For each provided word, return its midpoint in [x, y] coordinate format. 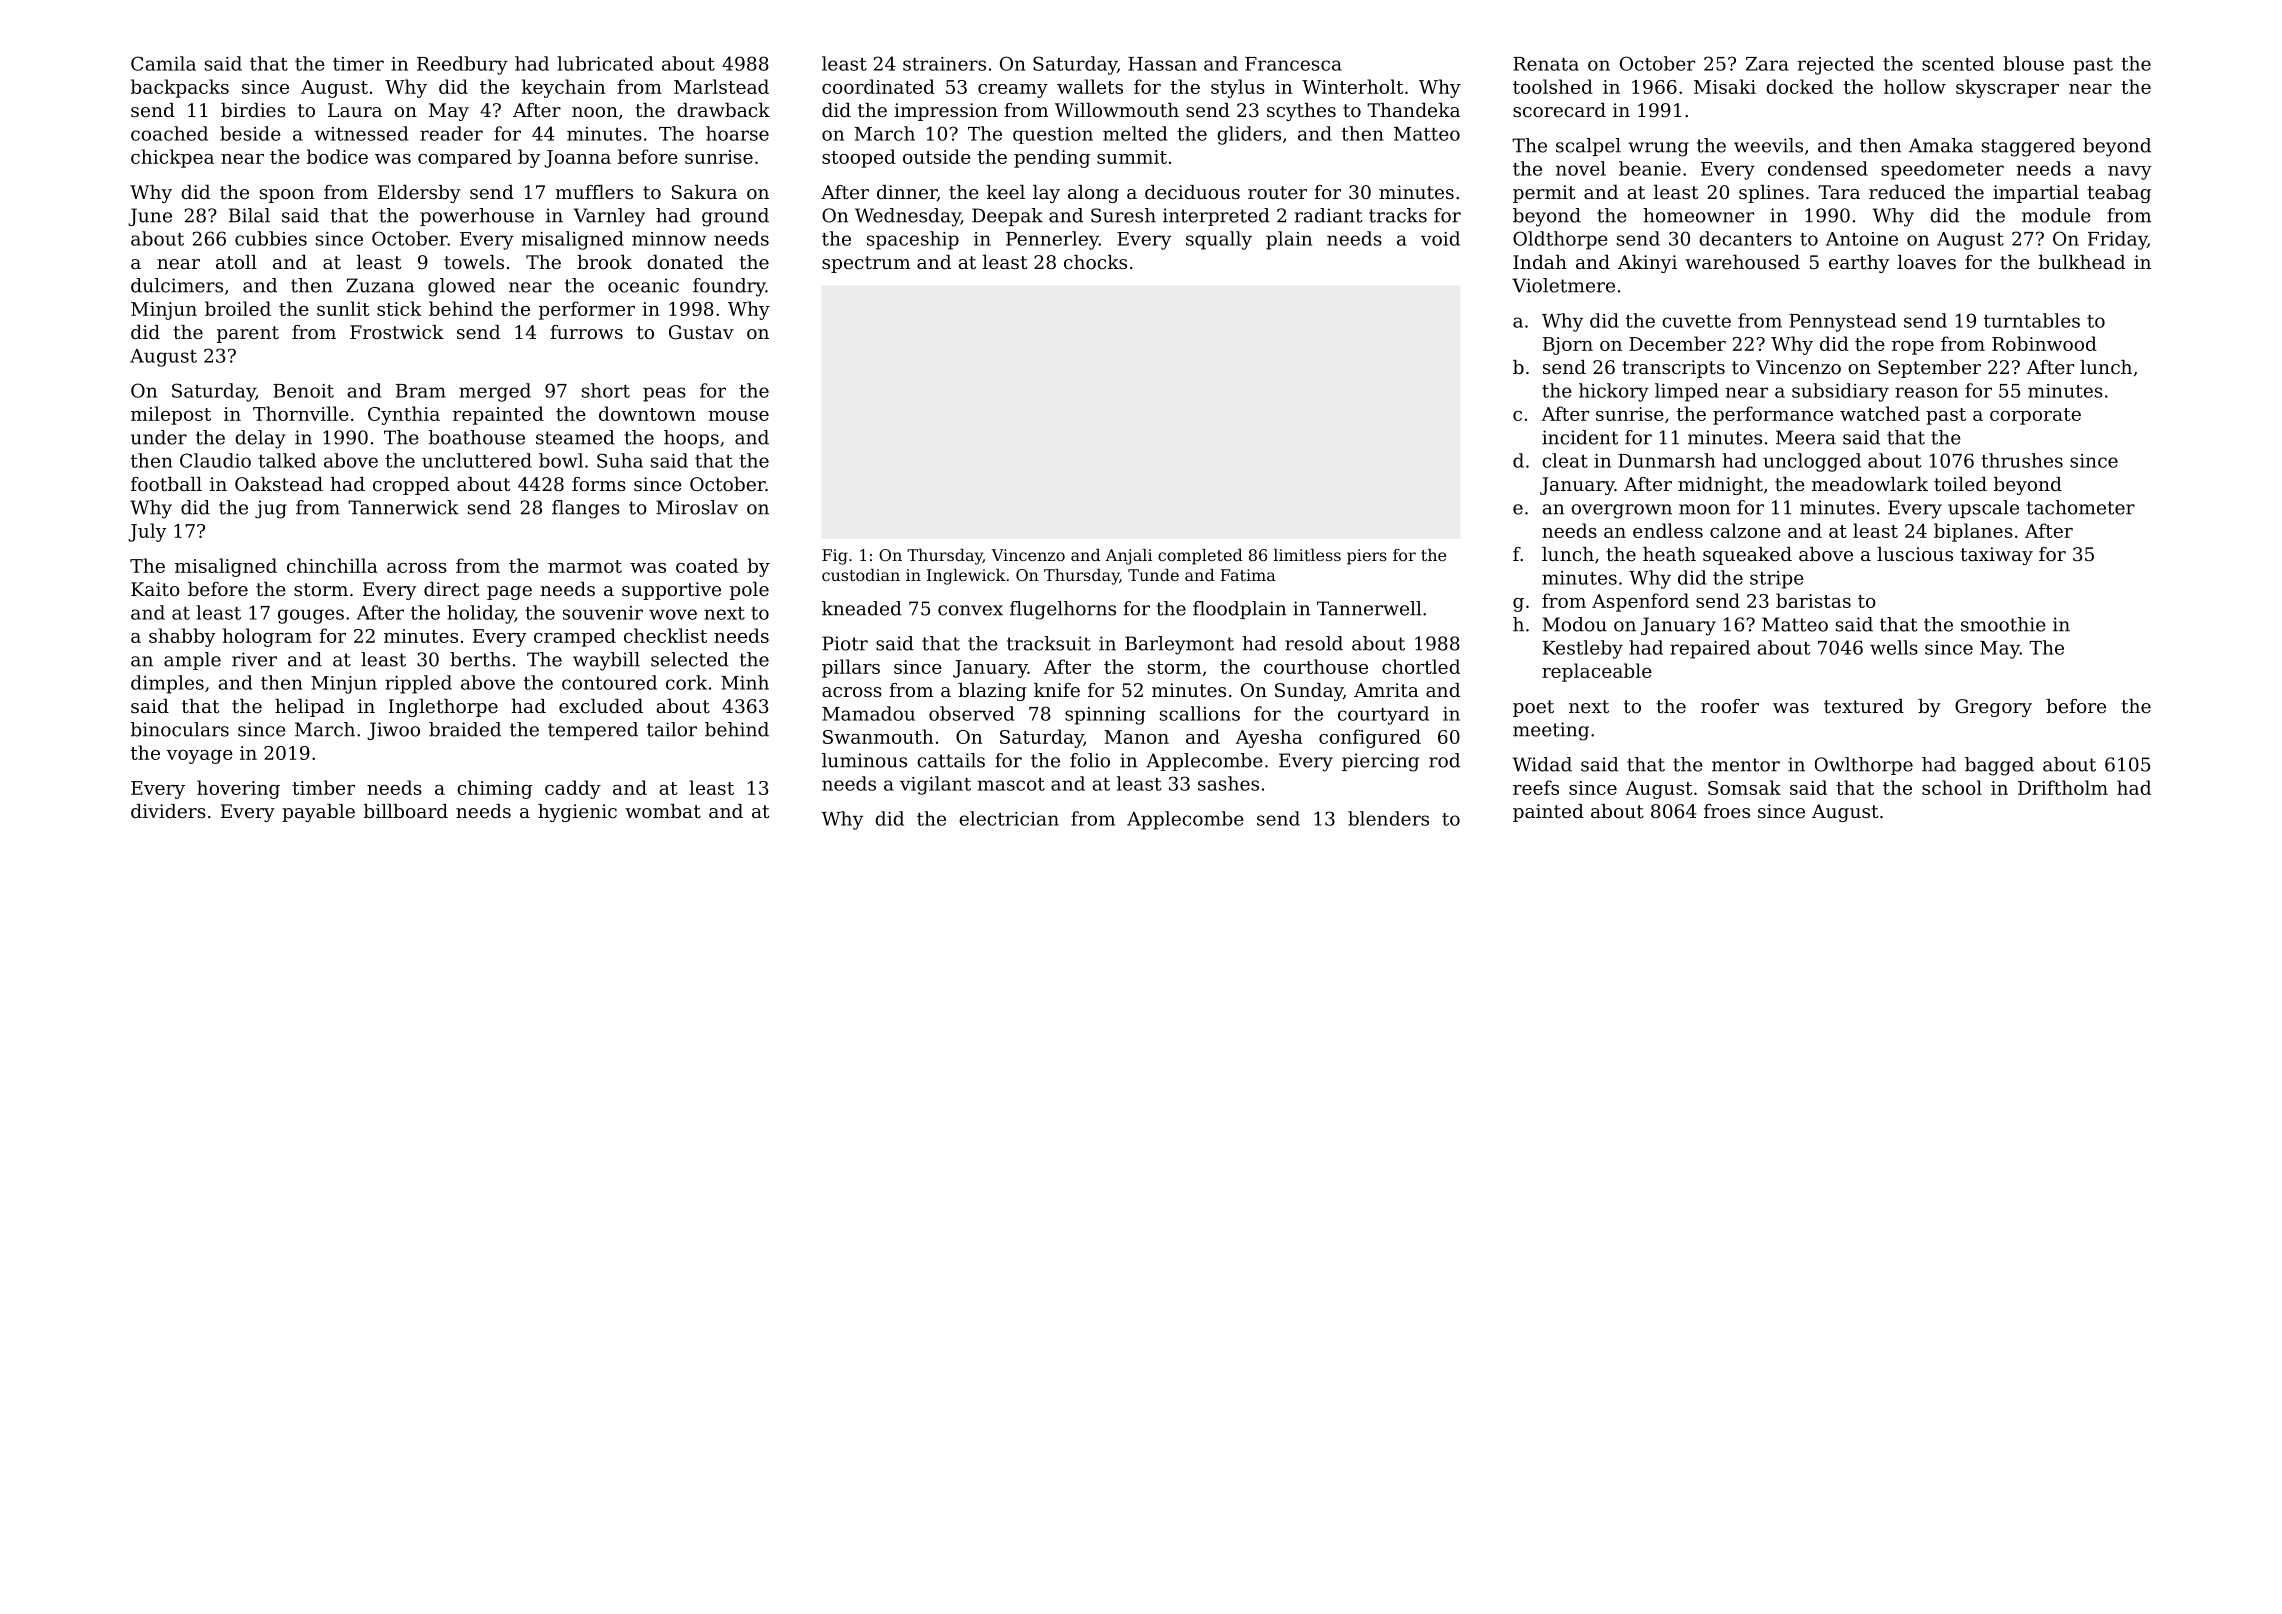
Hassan [1162, 64]
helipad [309, 708]
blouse [2033, 63]
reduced [1907, 192]
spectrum [866, 264]
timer [358, 64]
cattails [951, 760]
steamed [575, 437]
